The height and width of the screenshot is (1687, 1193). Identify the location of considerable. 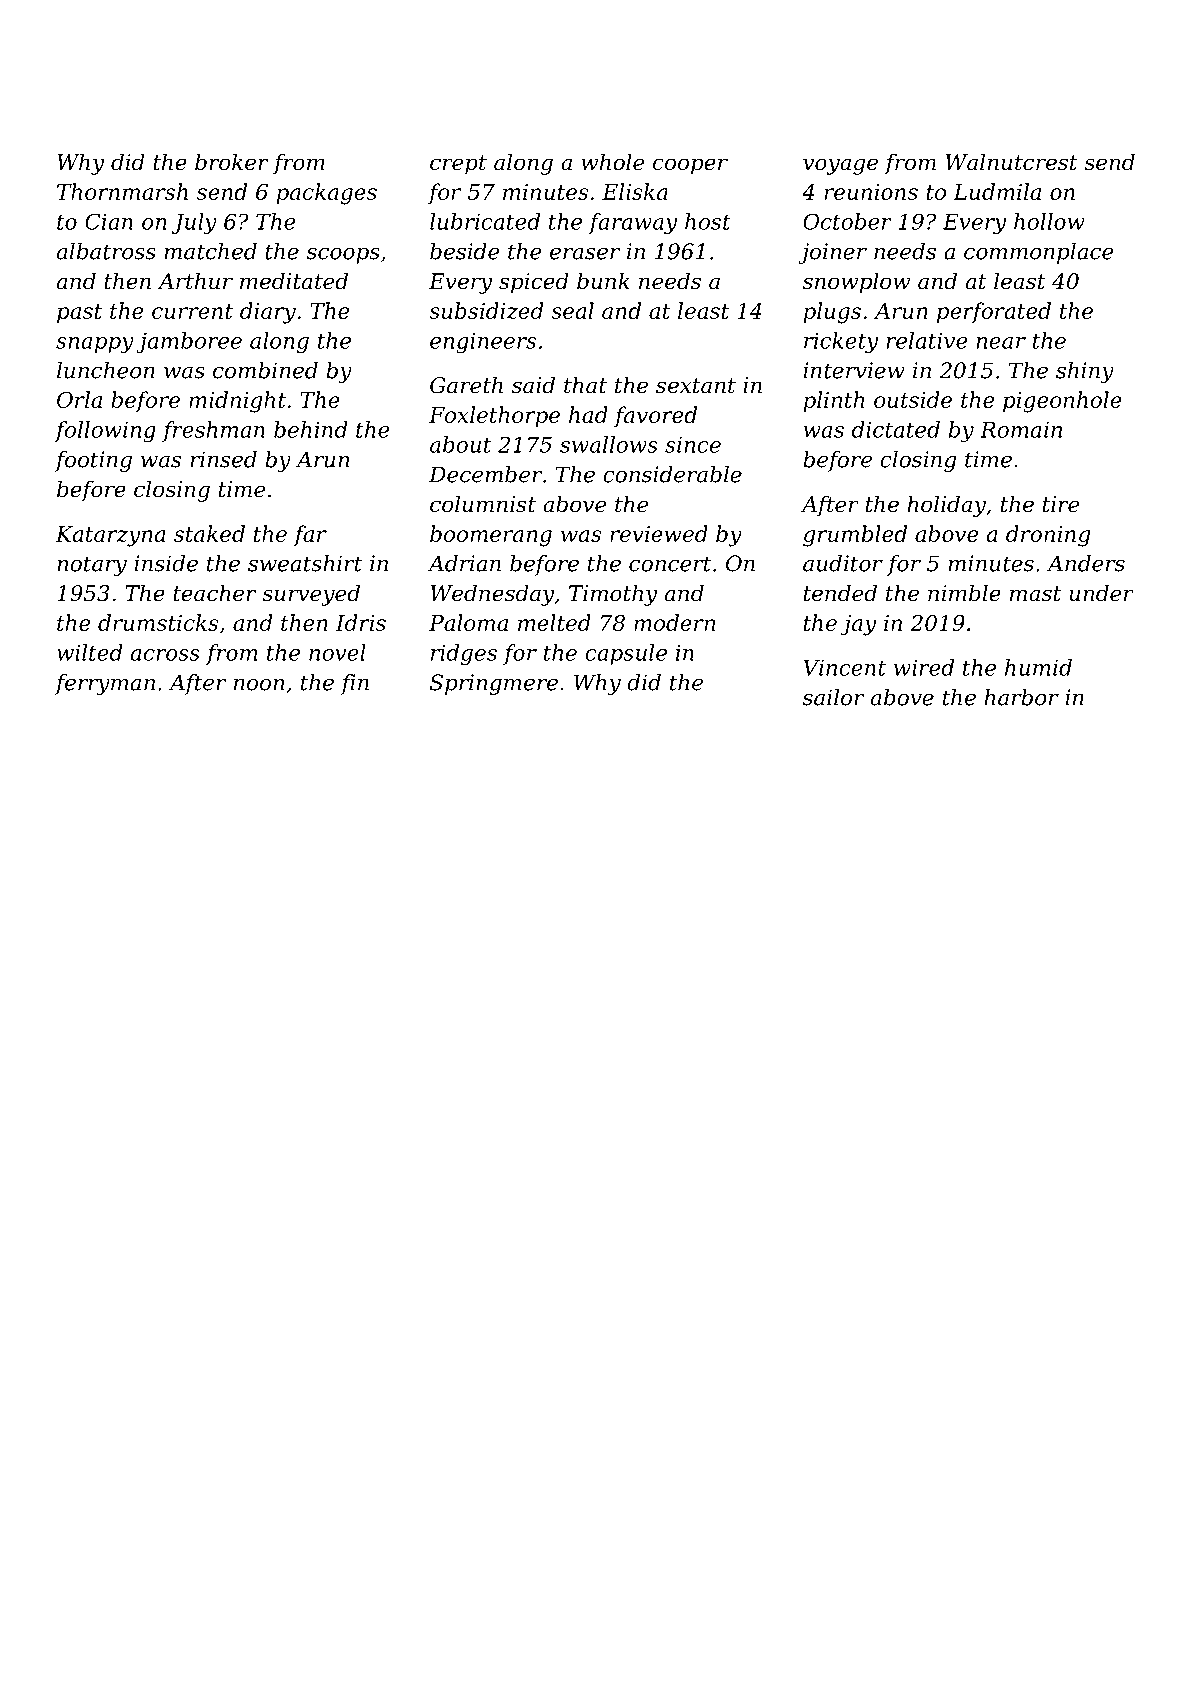
(672, 474).
